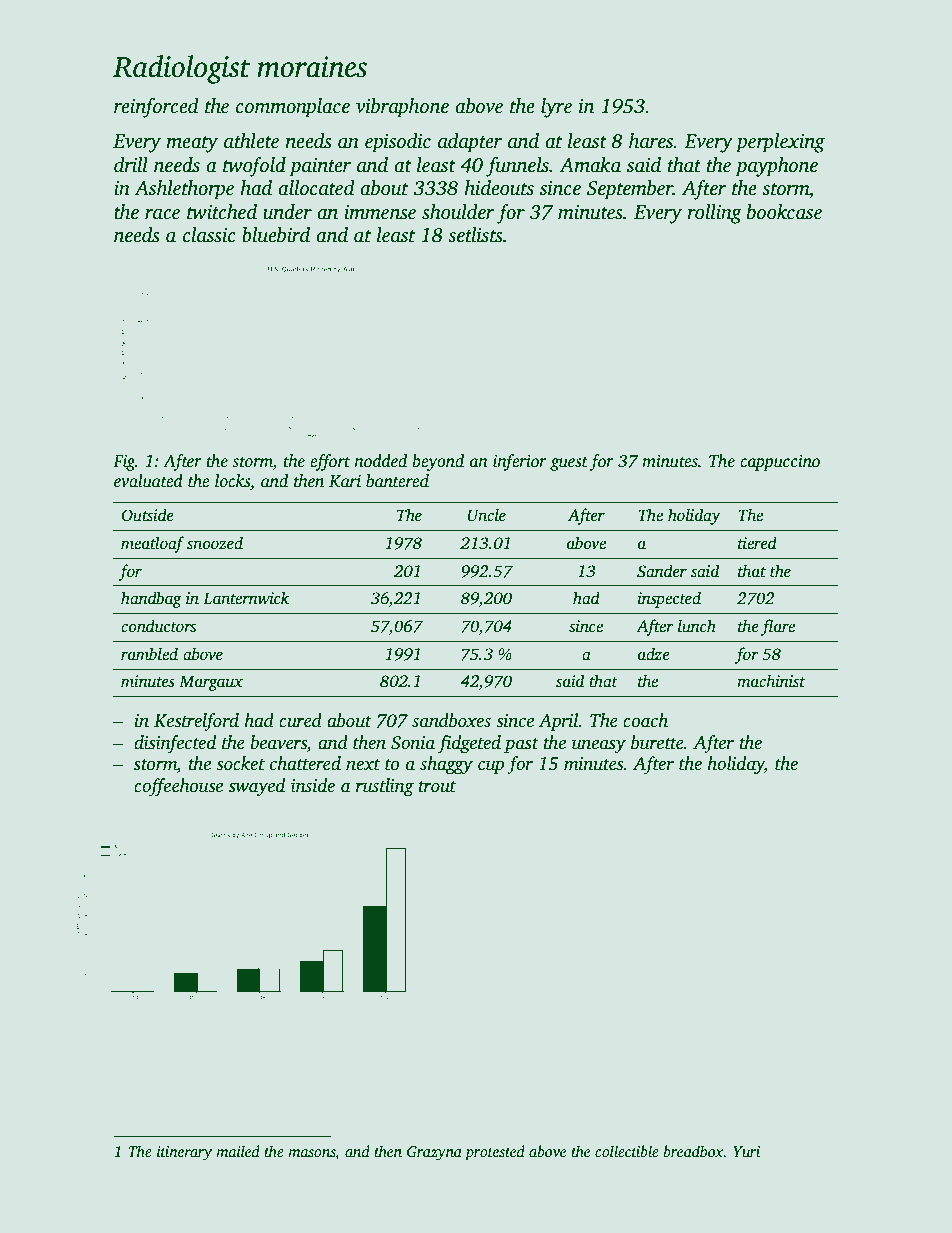 The height and width of the screenshot is (1233, 952). What do you see at coordinates (312, 1154) in the screenshot?
I see `masons` at bounding box center [312, 1154].
